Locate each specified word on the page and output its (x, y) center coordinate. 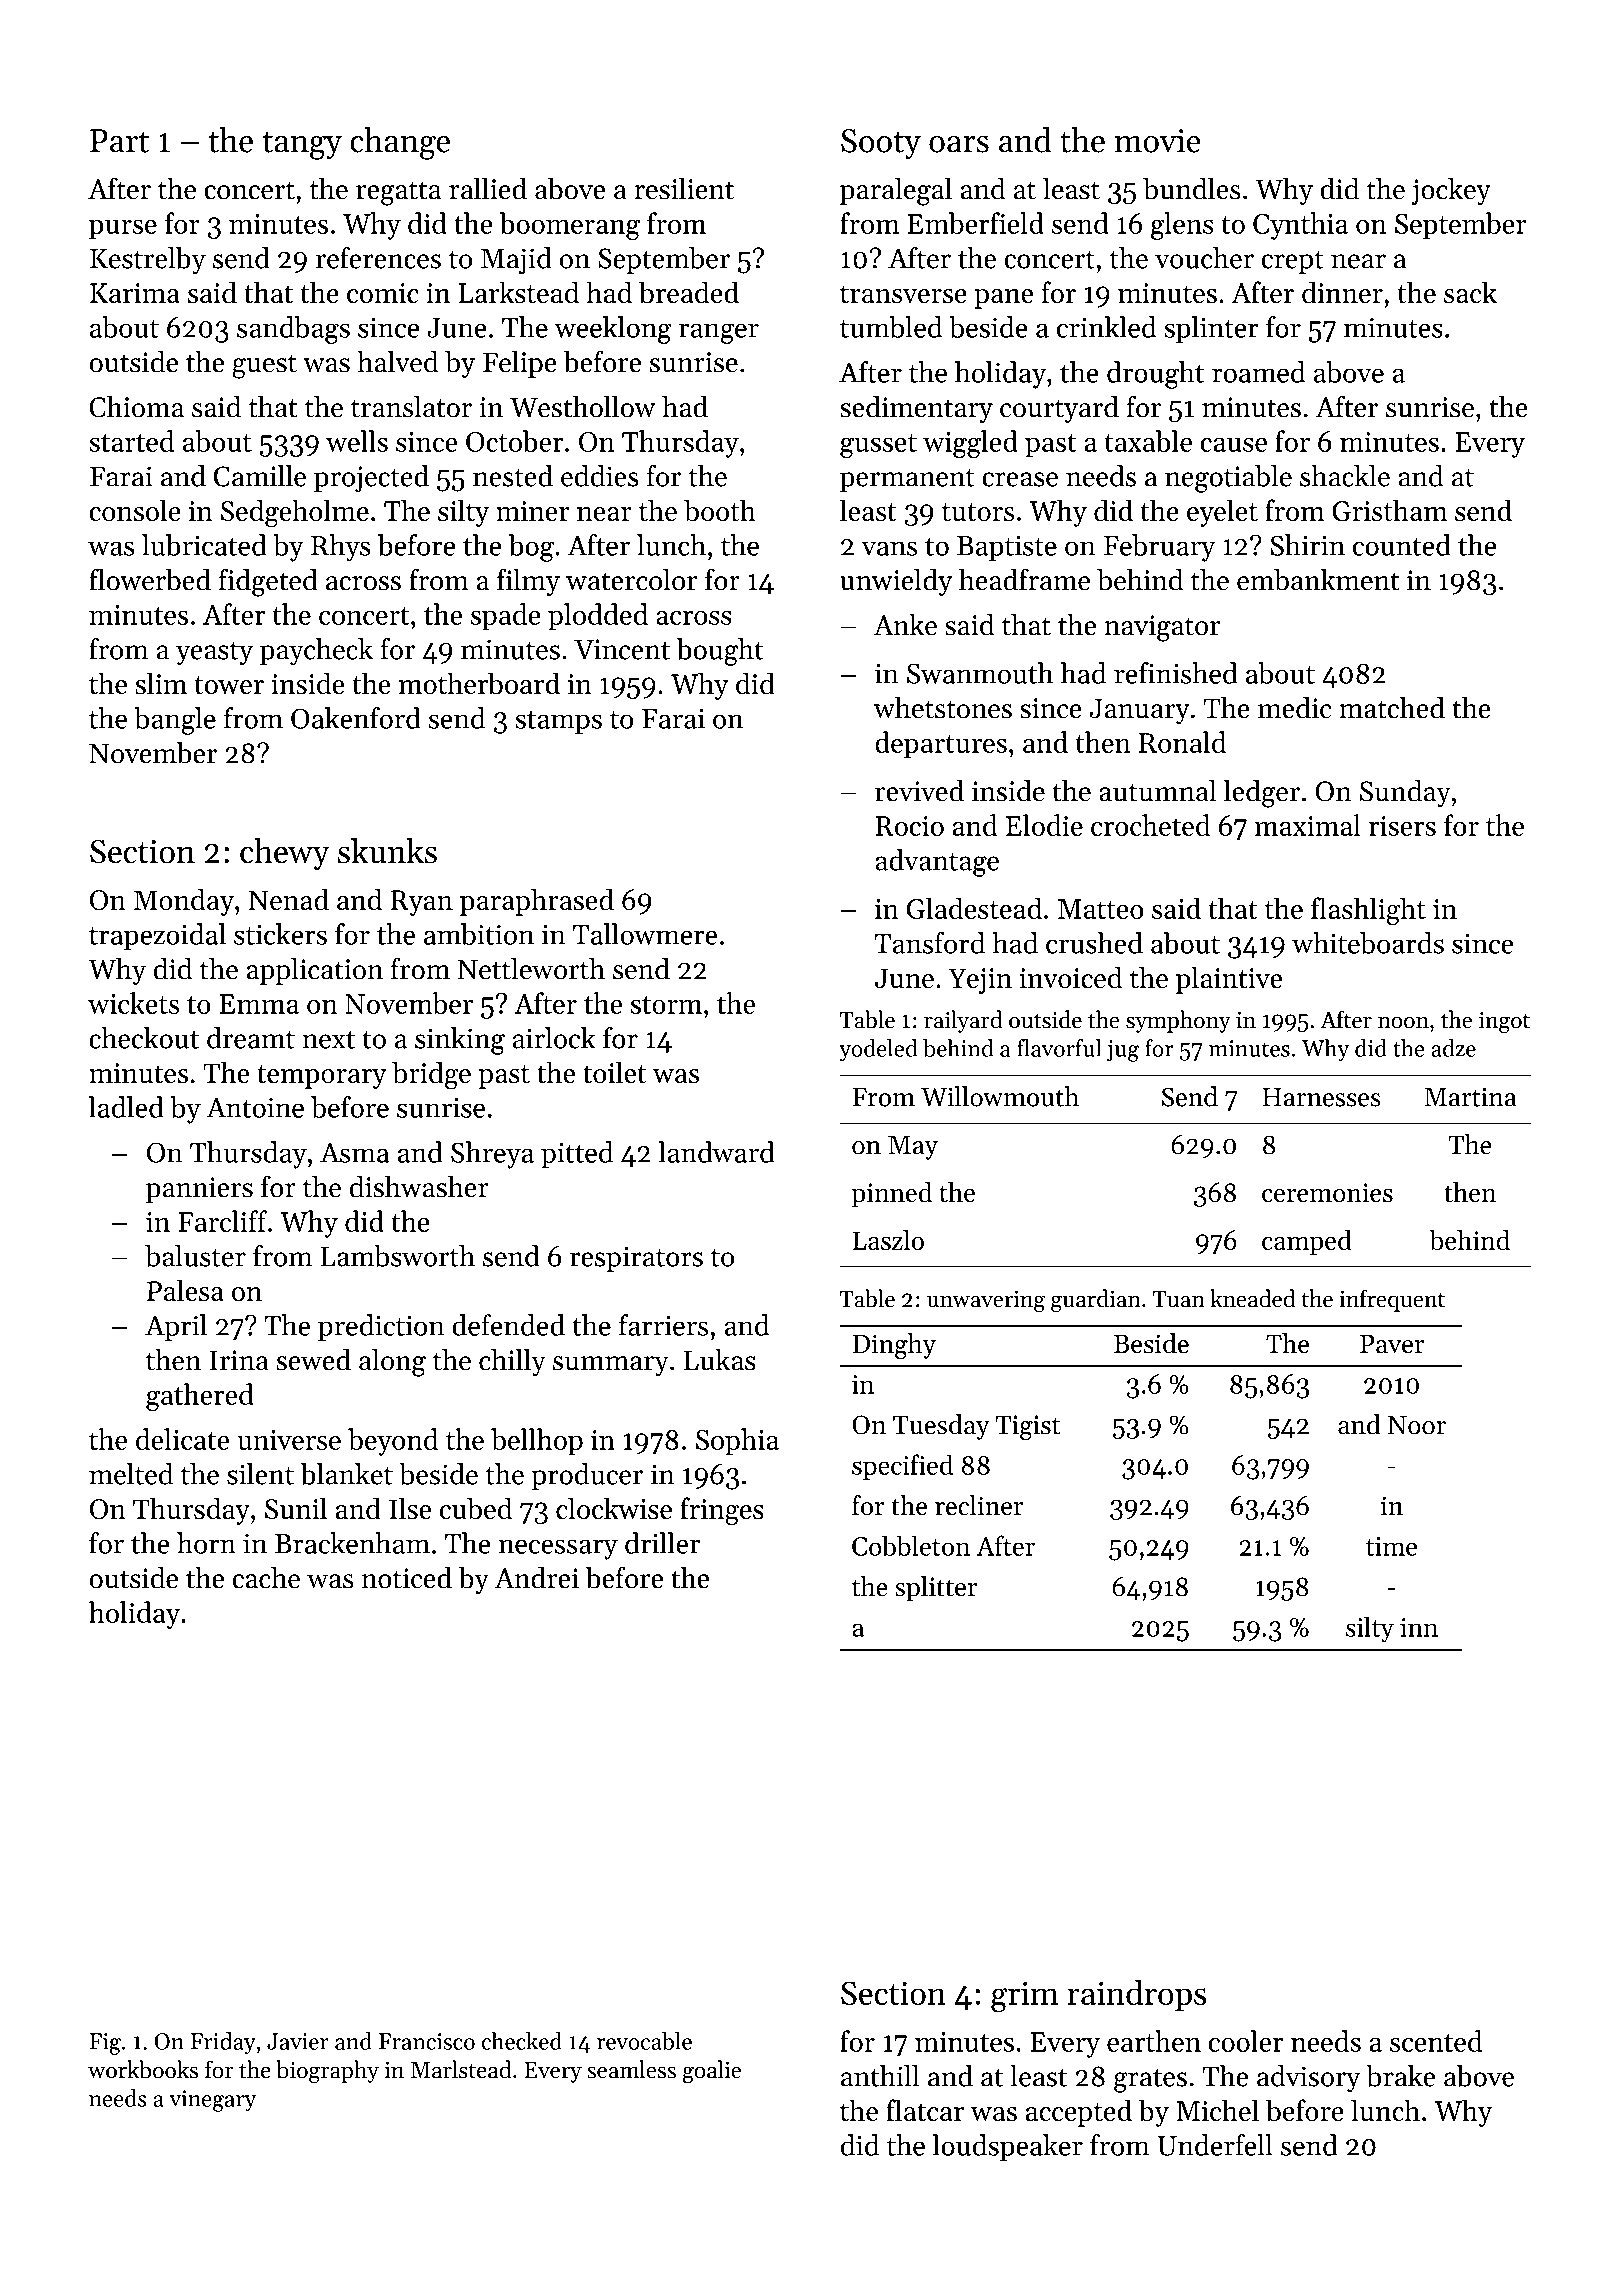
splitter (936, 1589)
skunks (387, 851)
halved (398, 362)
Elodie (1044, 825)
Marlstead (461, 2069)
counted (1402, 545)
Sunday (1405, 793)
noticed (406, 1578)
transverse (903, 294)
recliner (979, 1505)
